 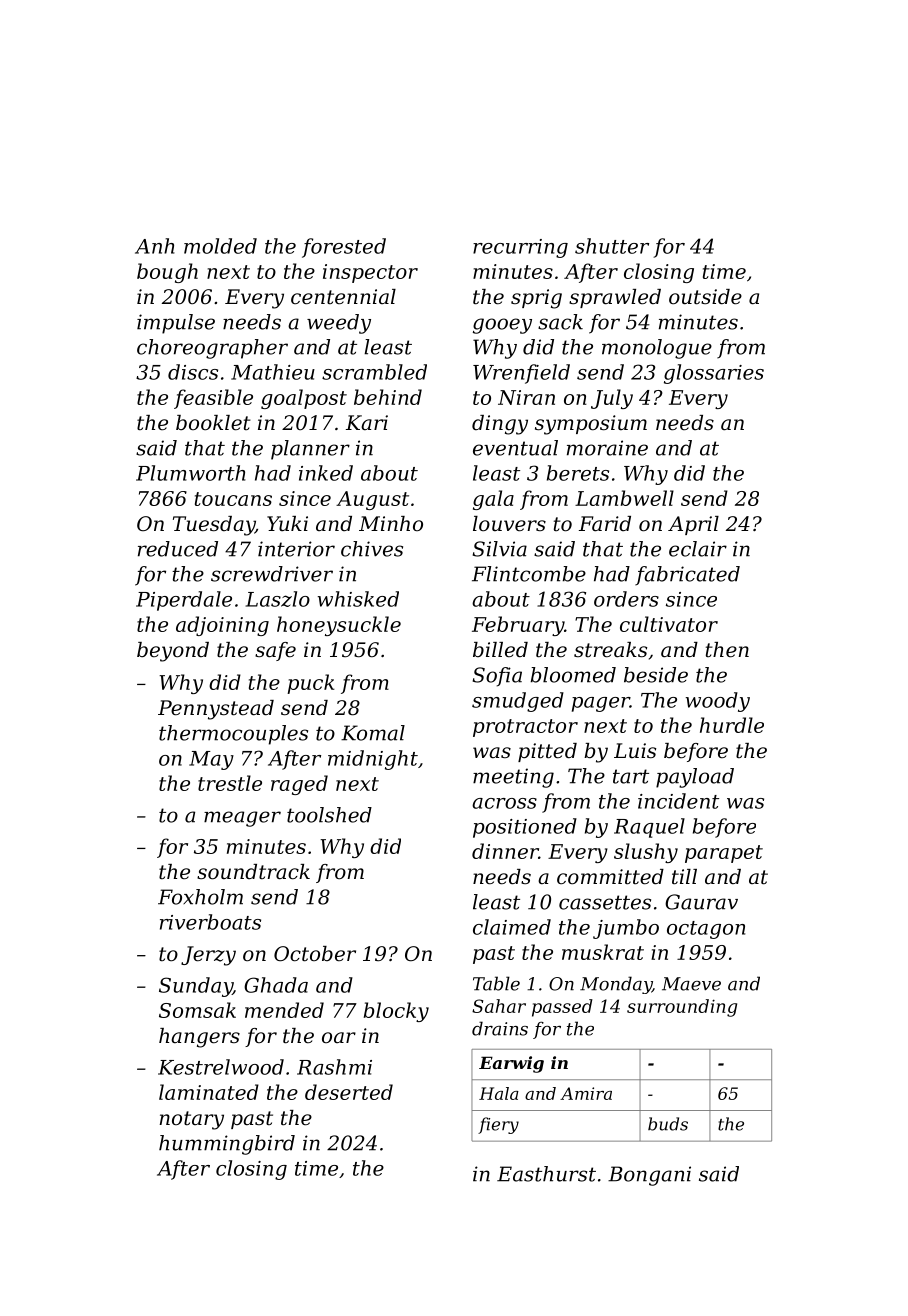 What do you see at coordinates (714, 374) in the page?
I see `glossaries` at bounding box center [714, 374].
